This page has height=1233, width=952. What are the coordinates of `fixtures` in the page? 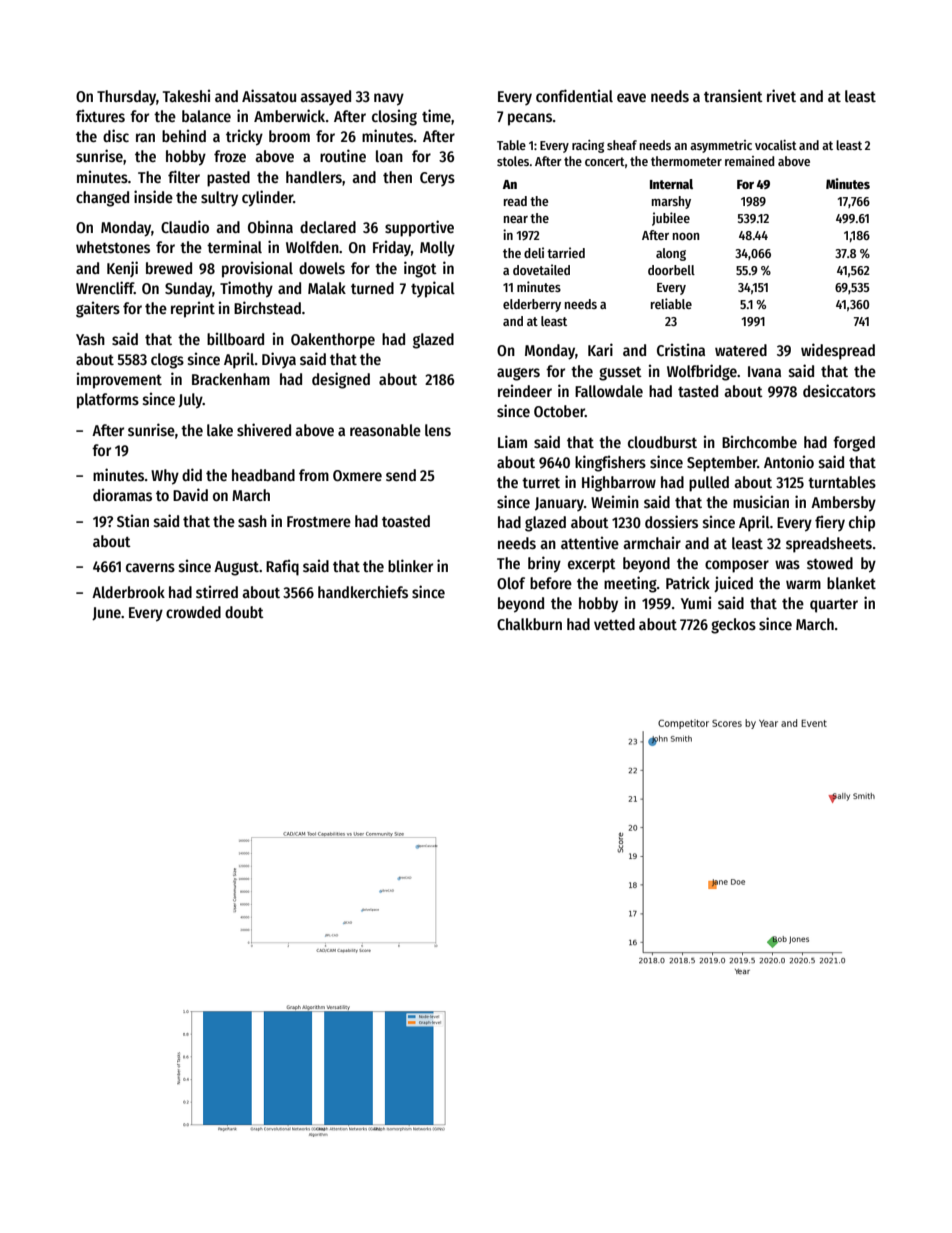 It's located at (100, 116).
